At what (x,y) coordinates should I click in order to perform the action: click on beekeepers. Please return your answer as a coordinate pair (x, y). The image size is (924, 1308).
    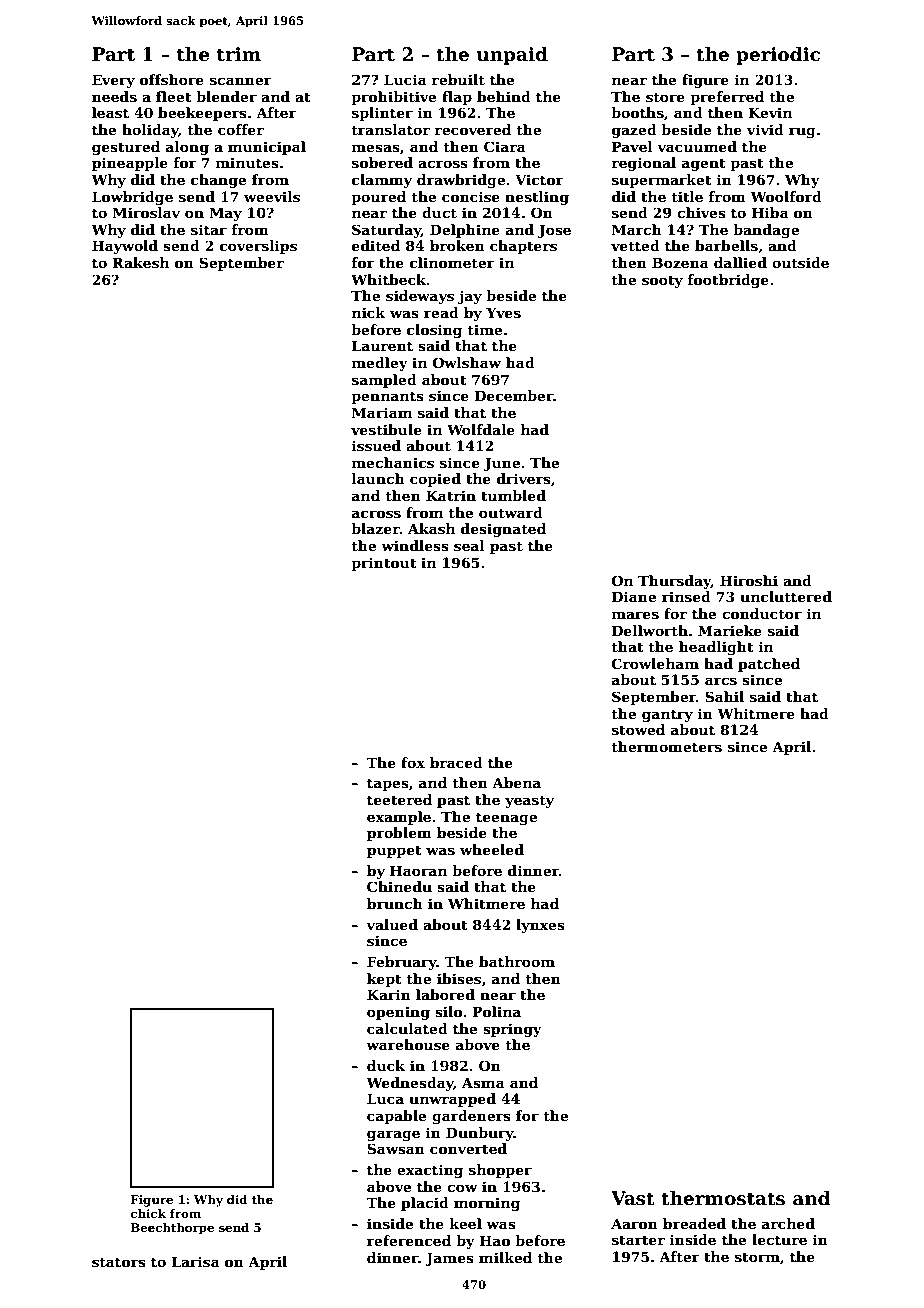
    Looking at the image, I should click on (202, 114).
